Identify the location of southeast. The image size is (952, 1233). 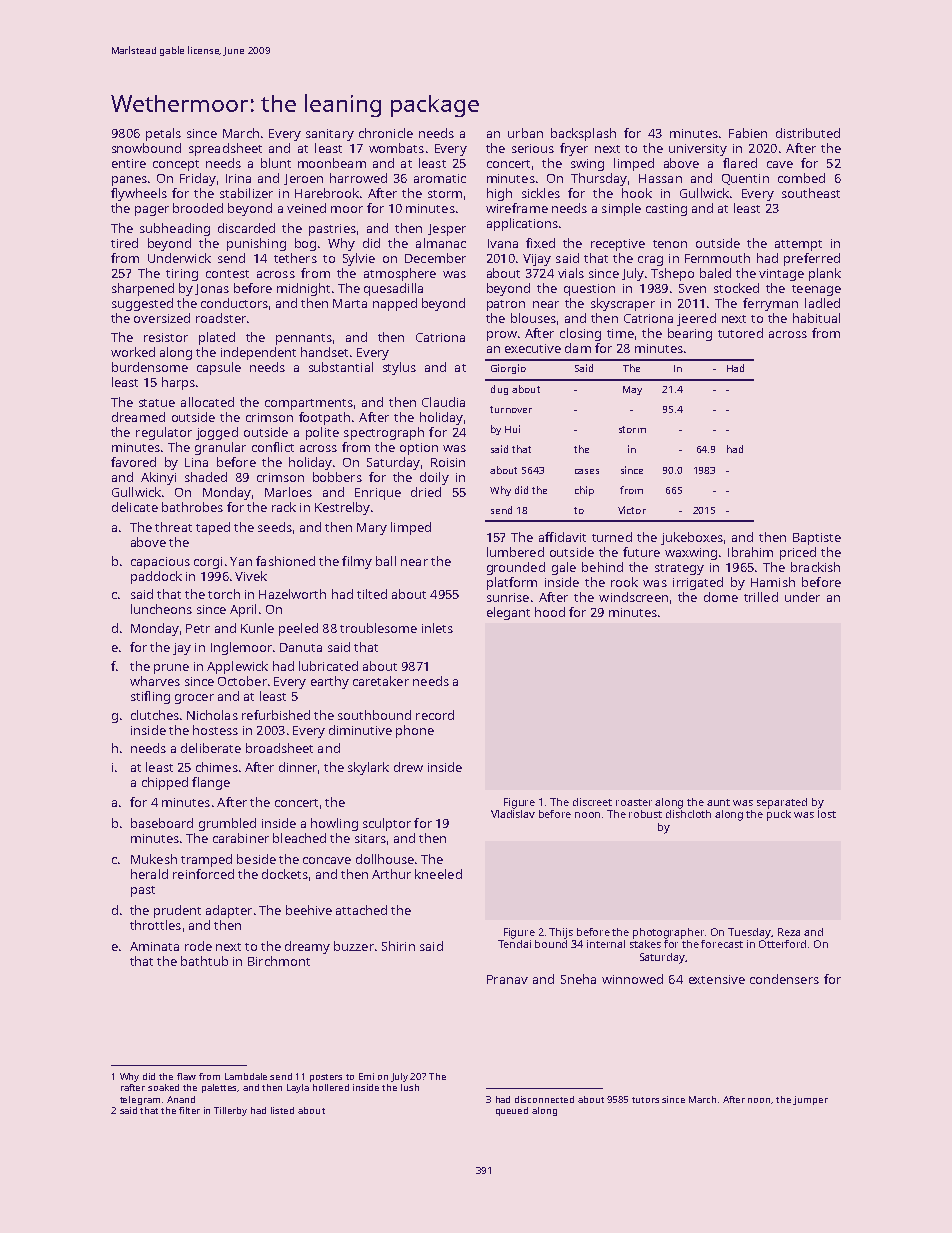
(811, 193).
